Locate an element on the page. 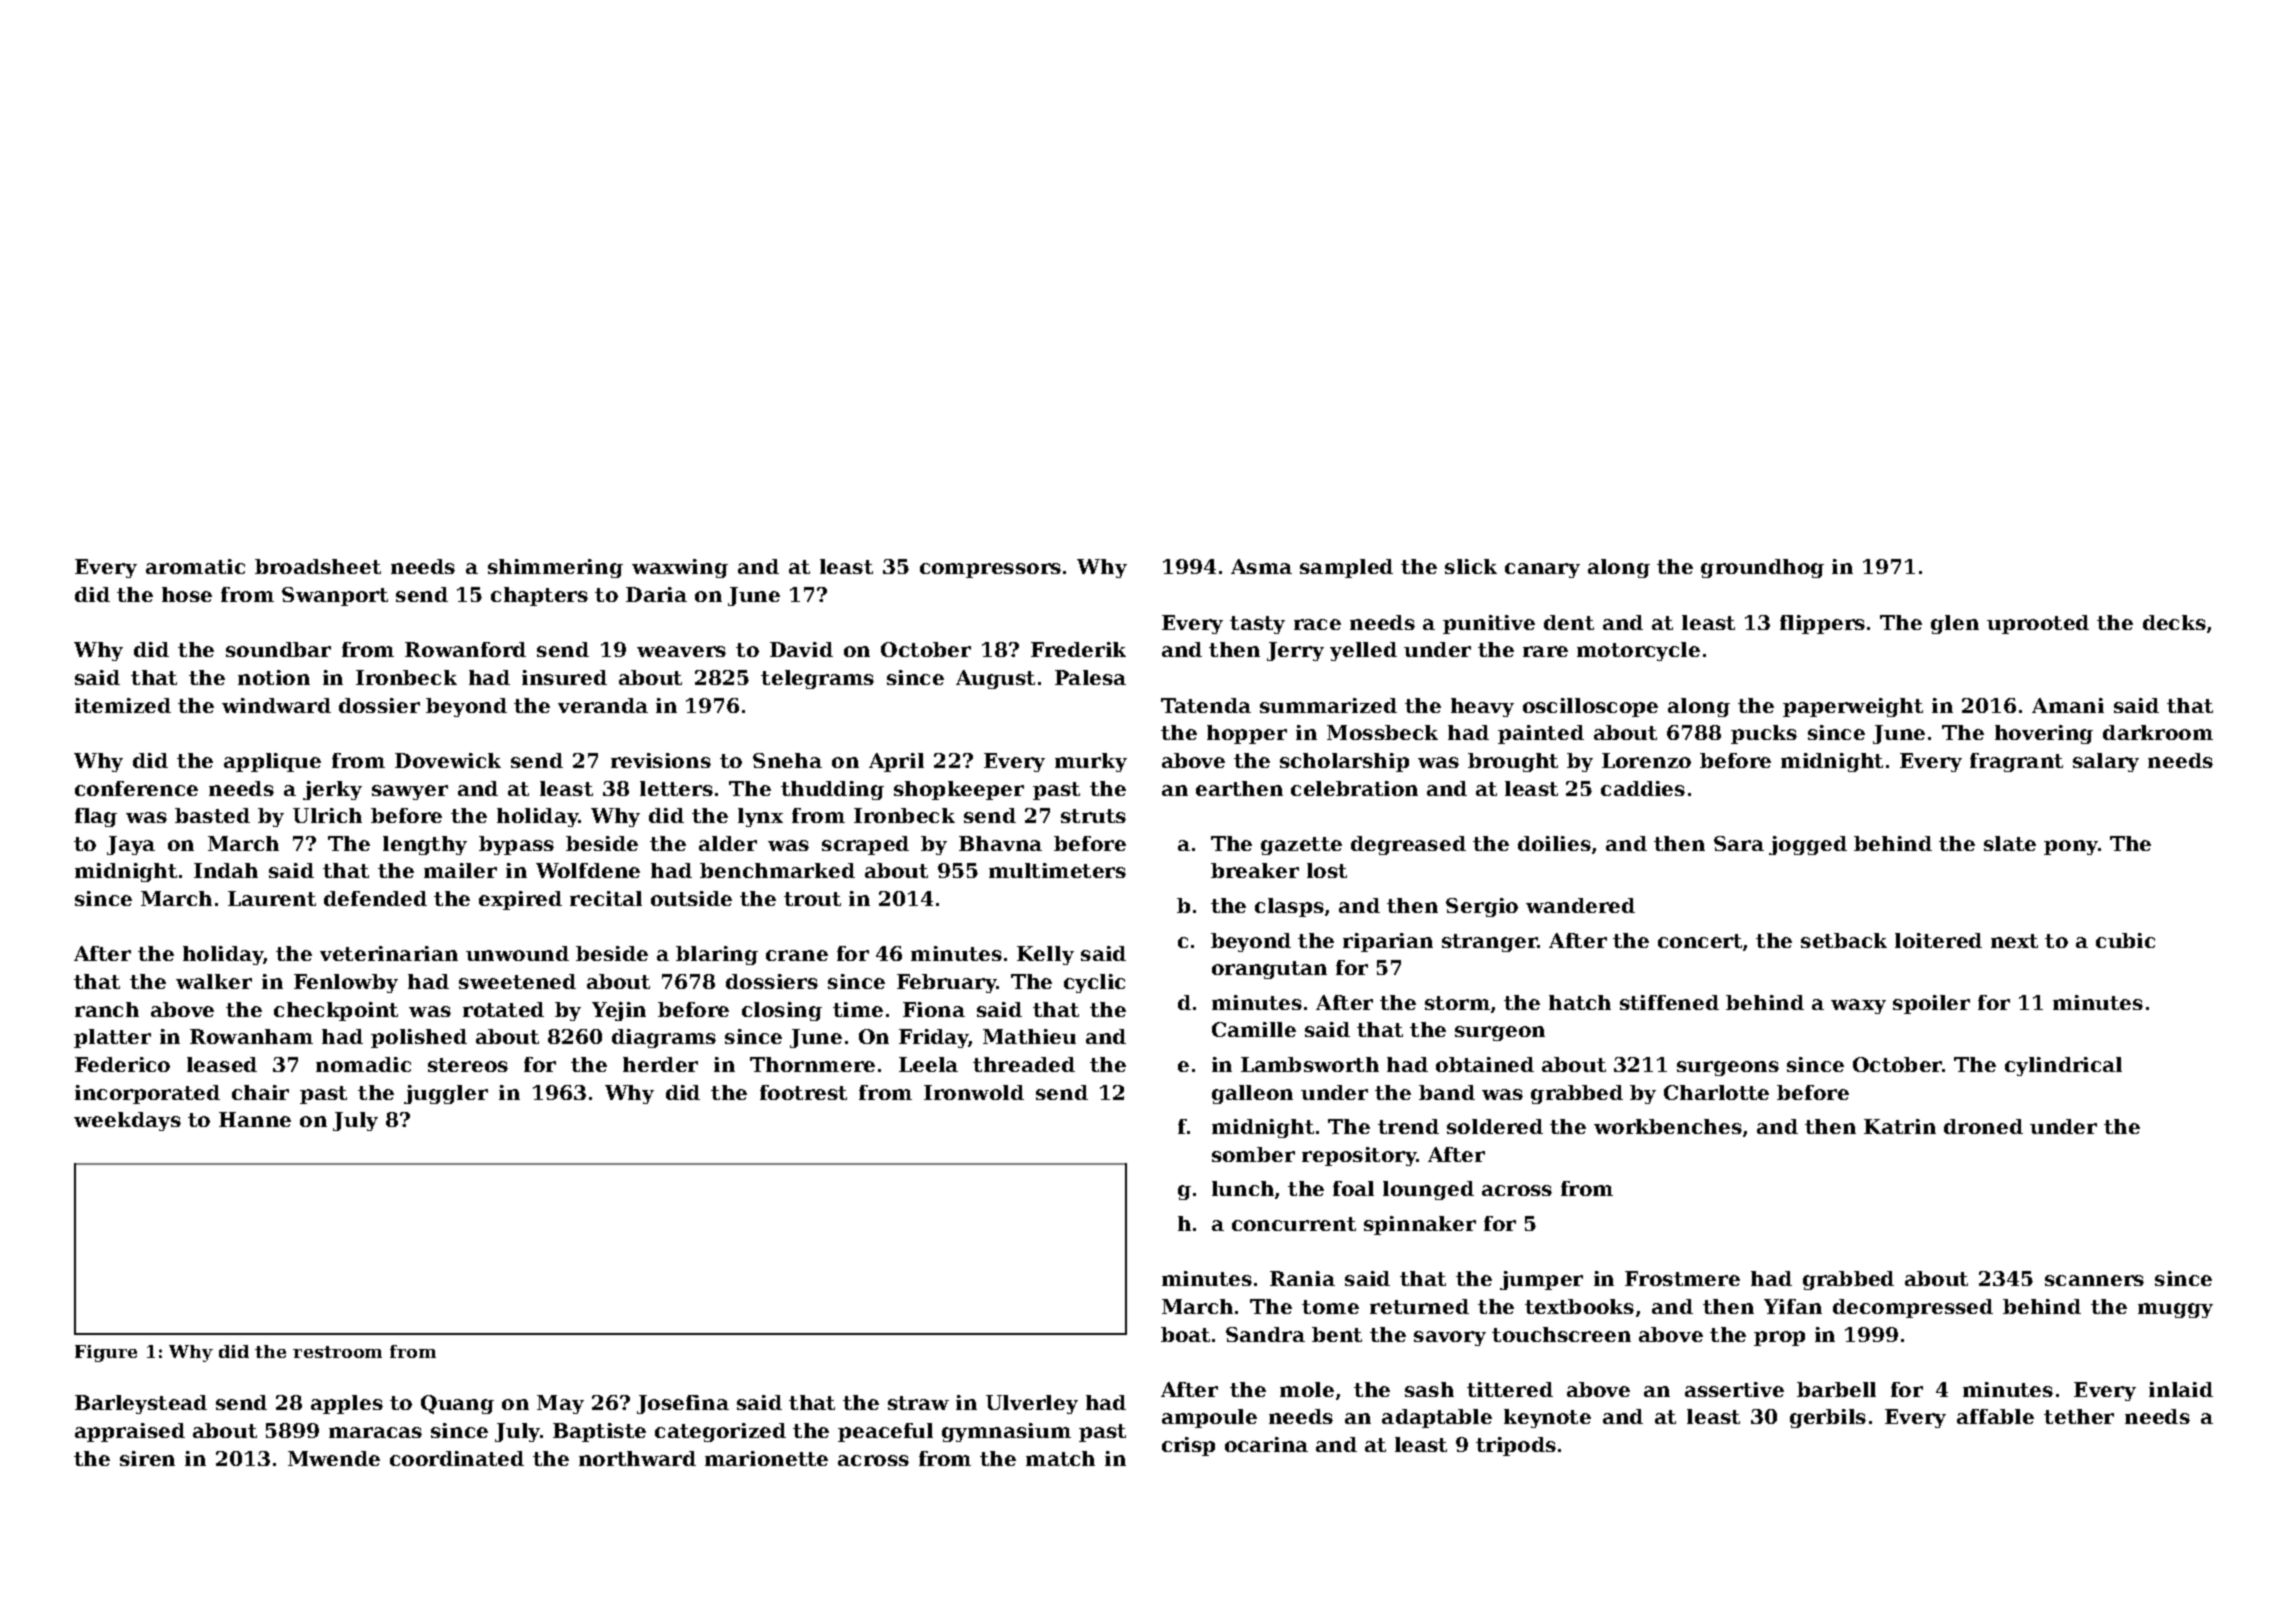 The height and width of the document is (1618, 2288). band is located at coordinates (1447, 1092).
